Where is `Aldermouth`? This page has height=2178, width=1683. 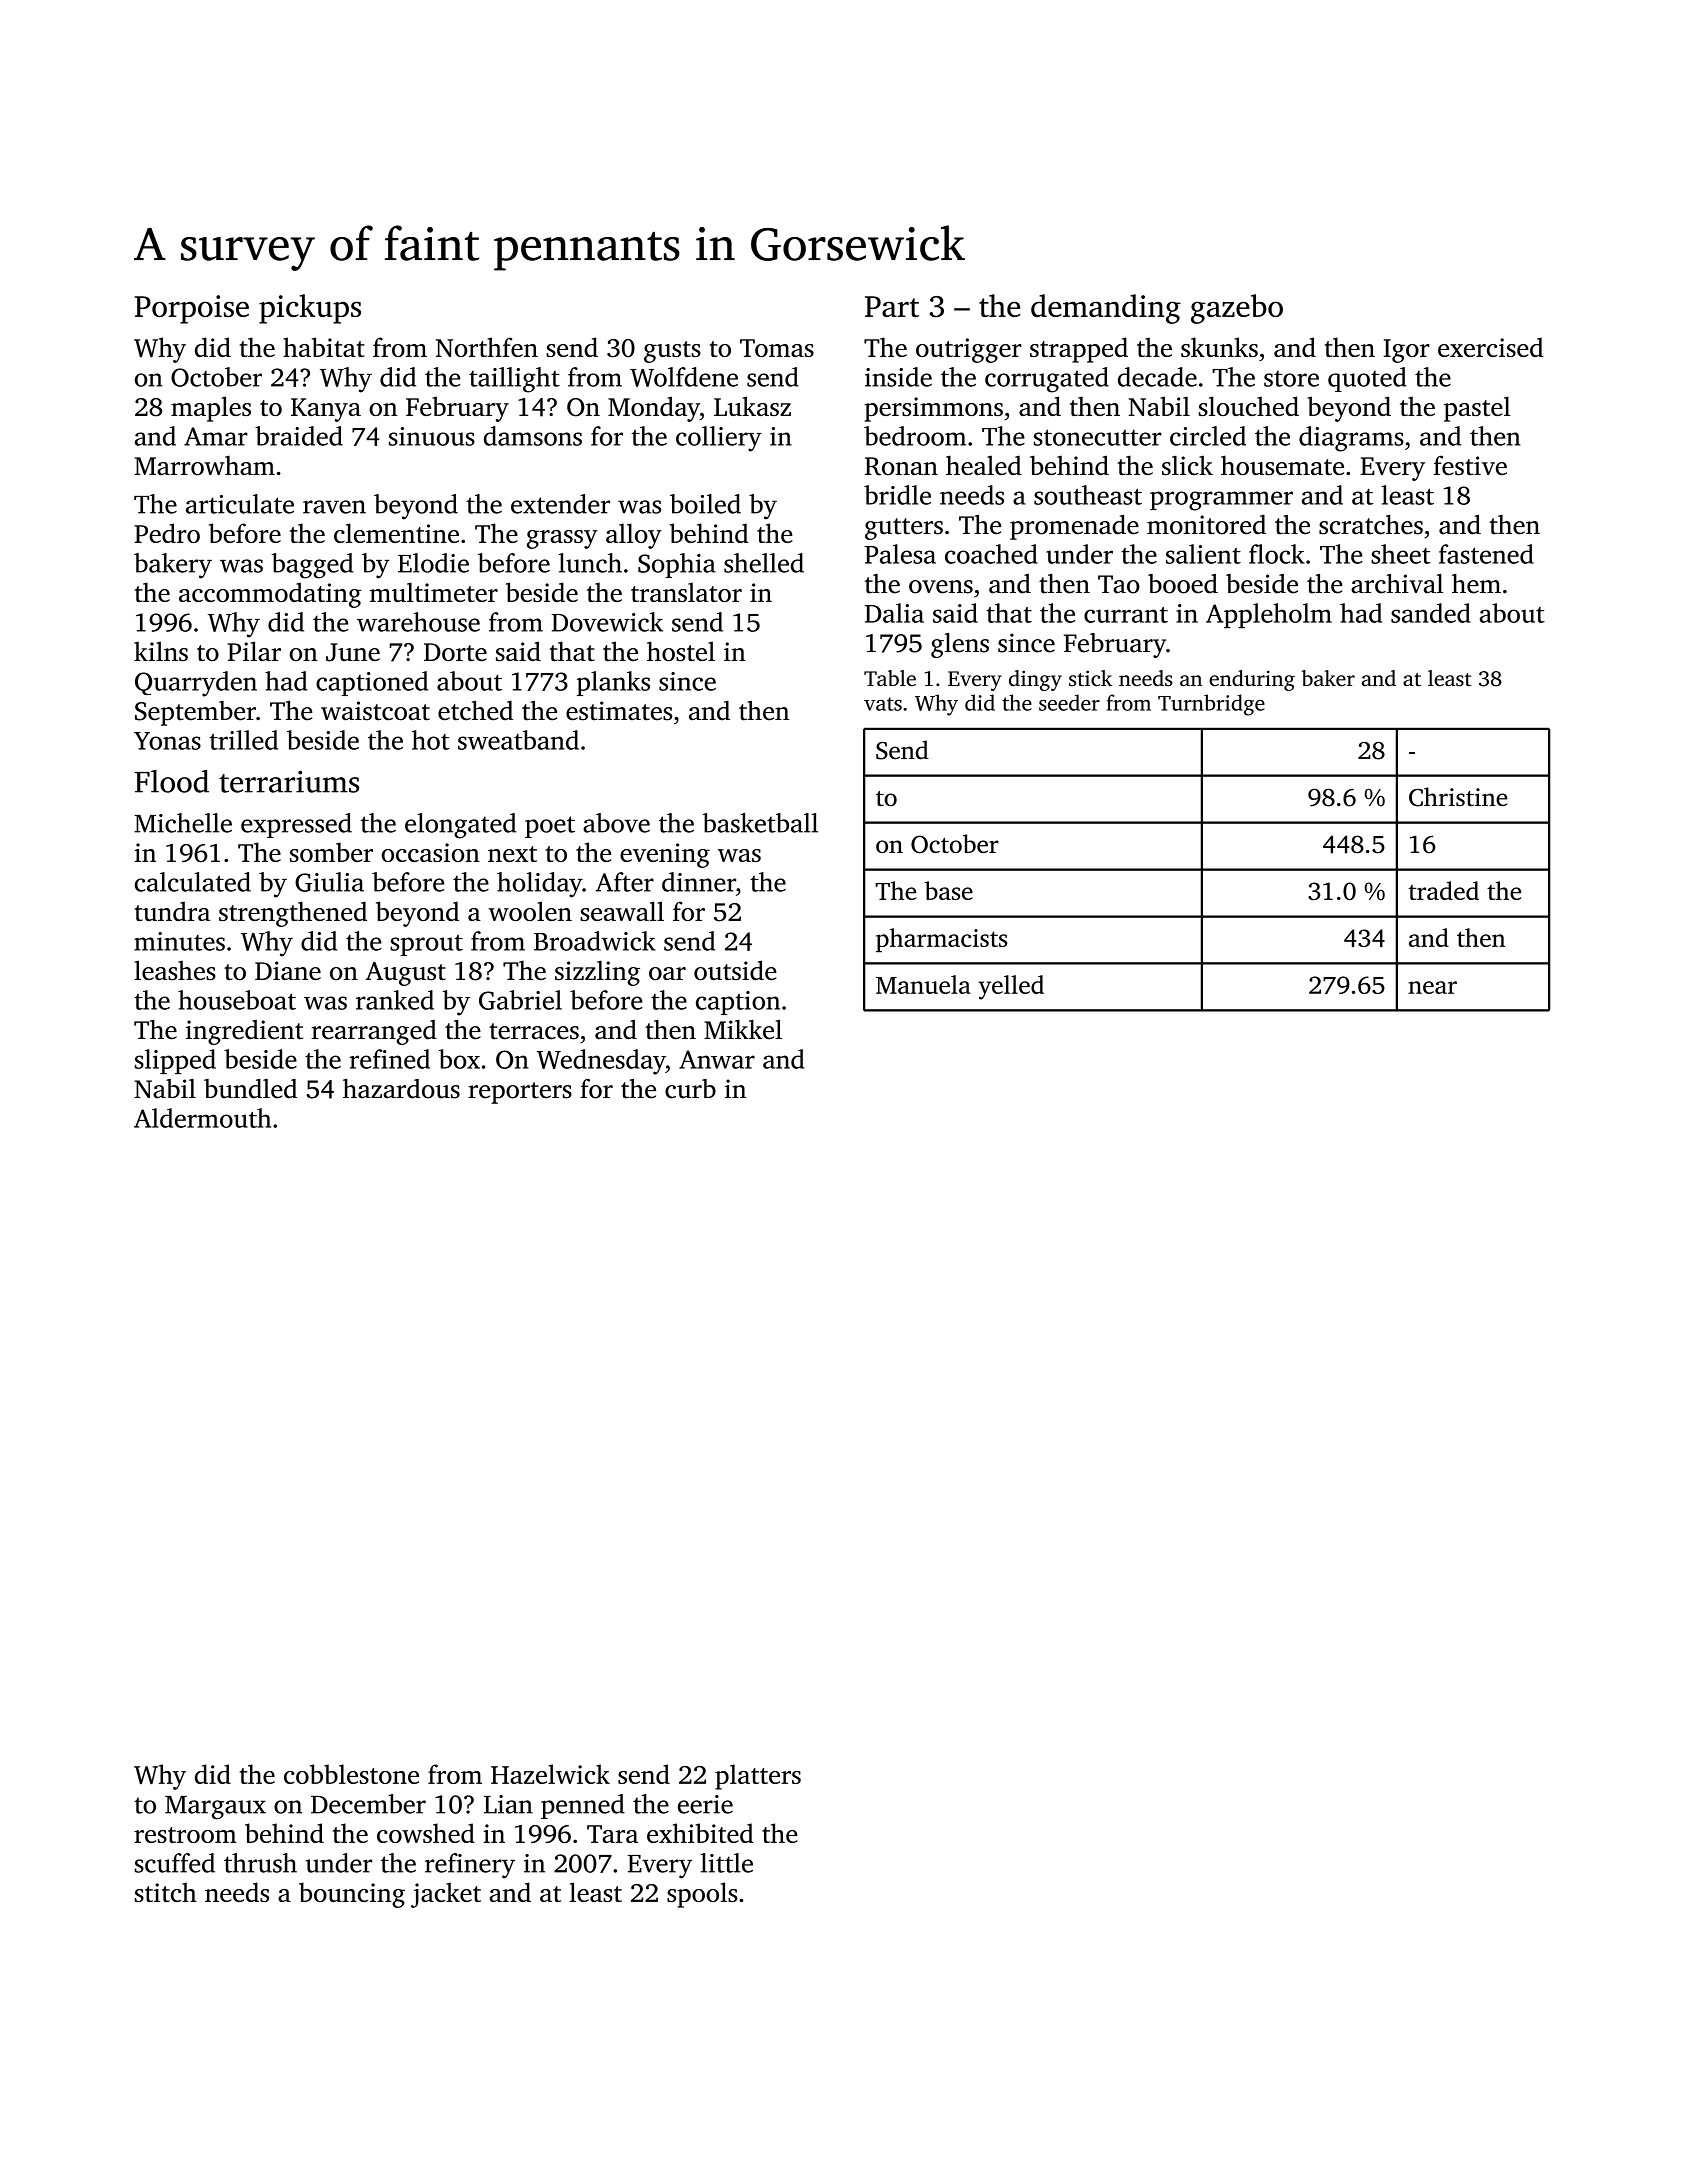
Aldermouth is located at coordinates (202, 1118).
